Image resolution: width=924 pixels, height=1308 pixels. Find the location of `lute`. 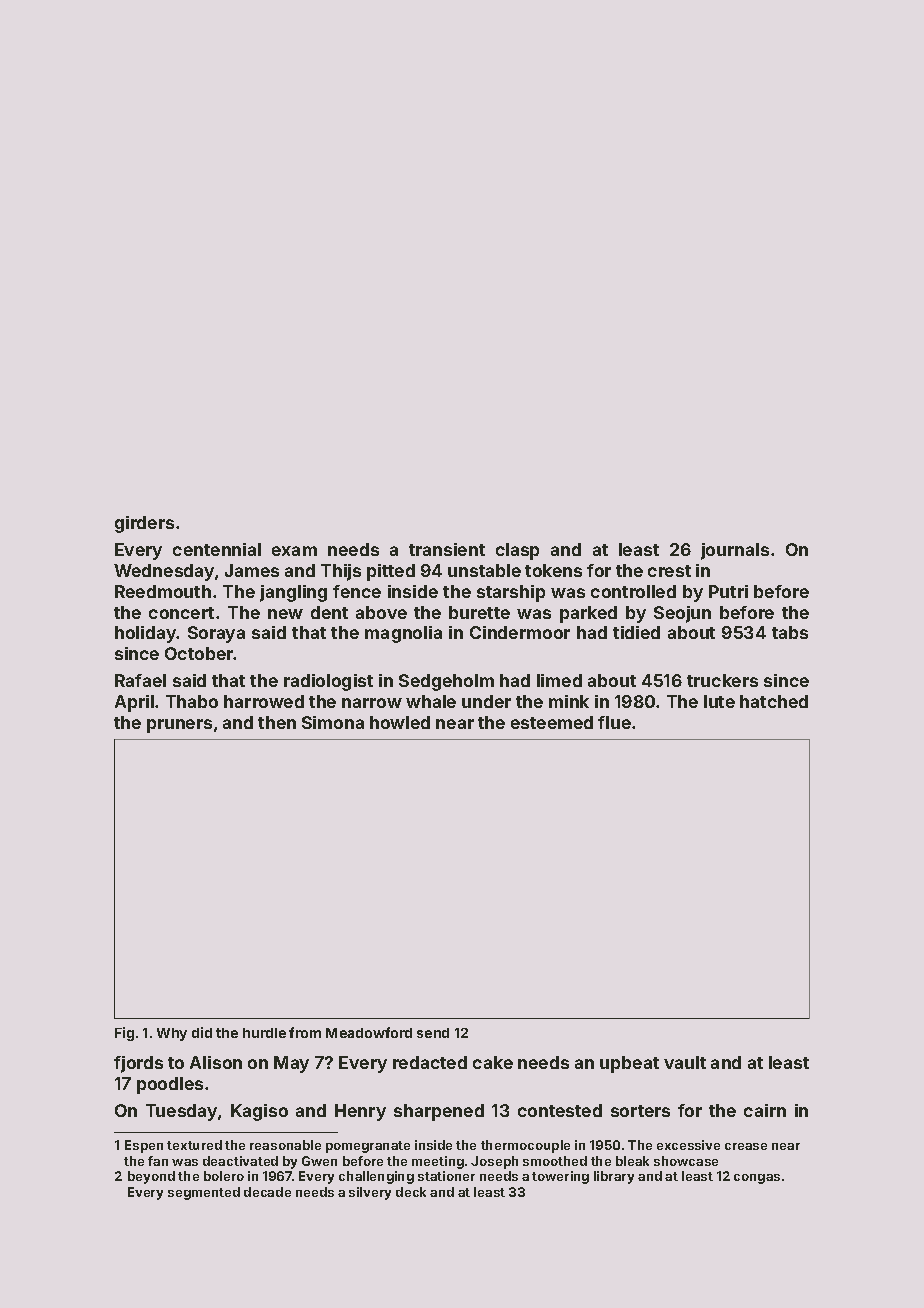

lute is located at coordinates (719, 701).
